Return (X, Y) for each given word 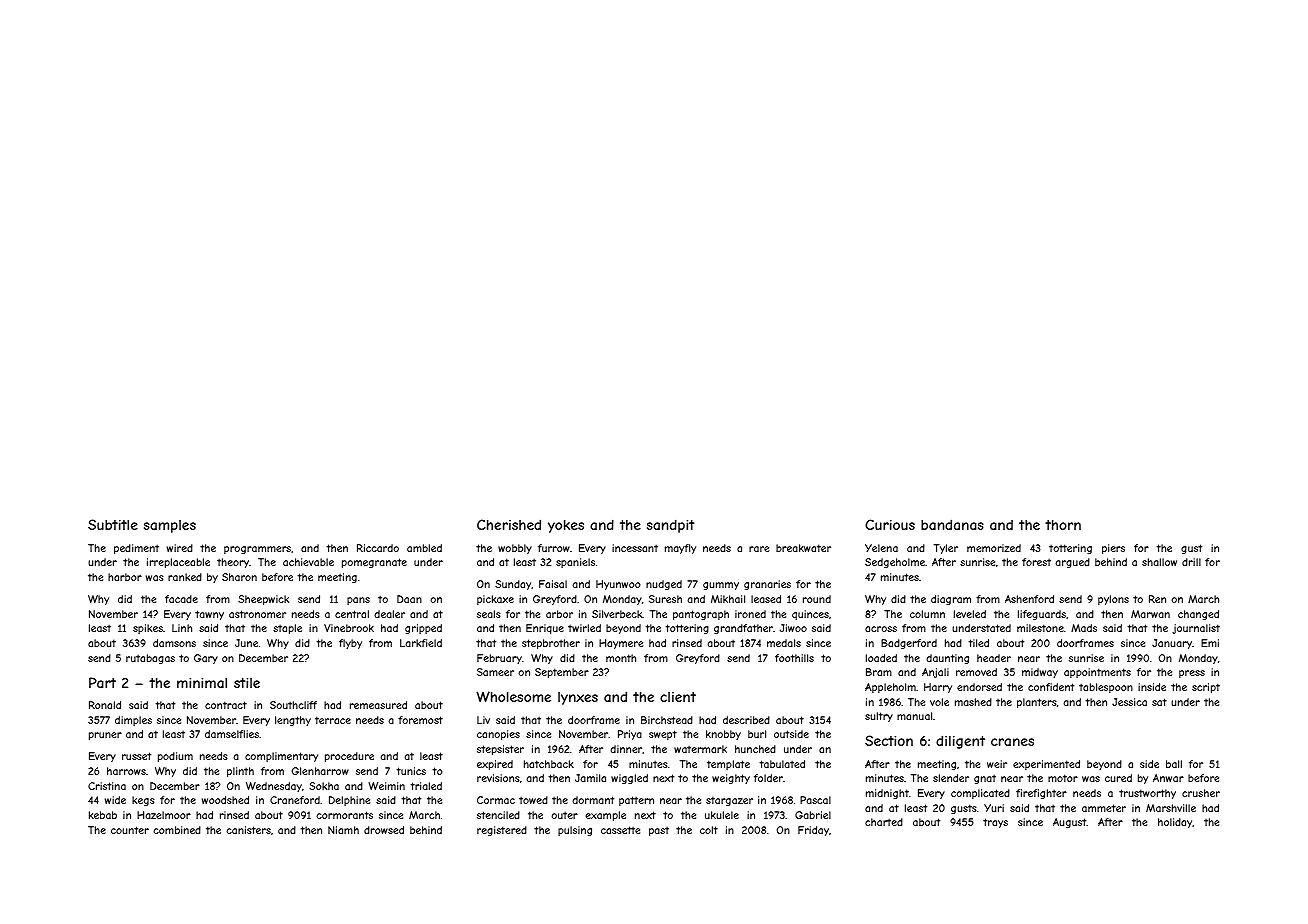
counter (130, 830)
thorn (1063, 525)
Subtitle (113, 524)
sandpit (671, 526)
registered (502, 831)
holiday (1175, 823)
